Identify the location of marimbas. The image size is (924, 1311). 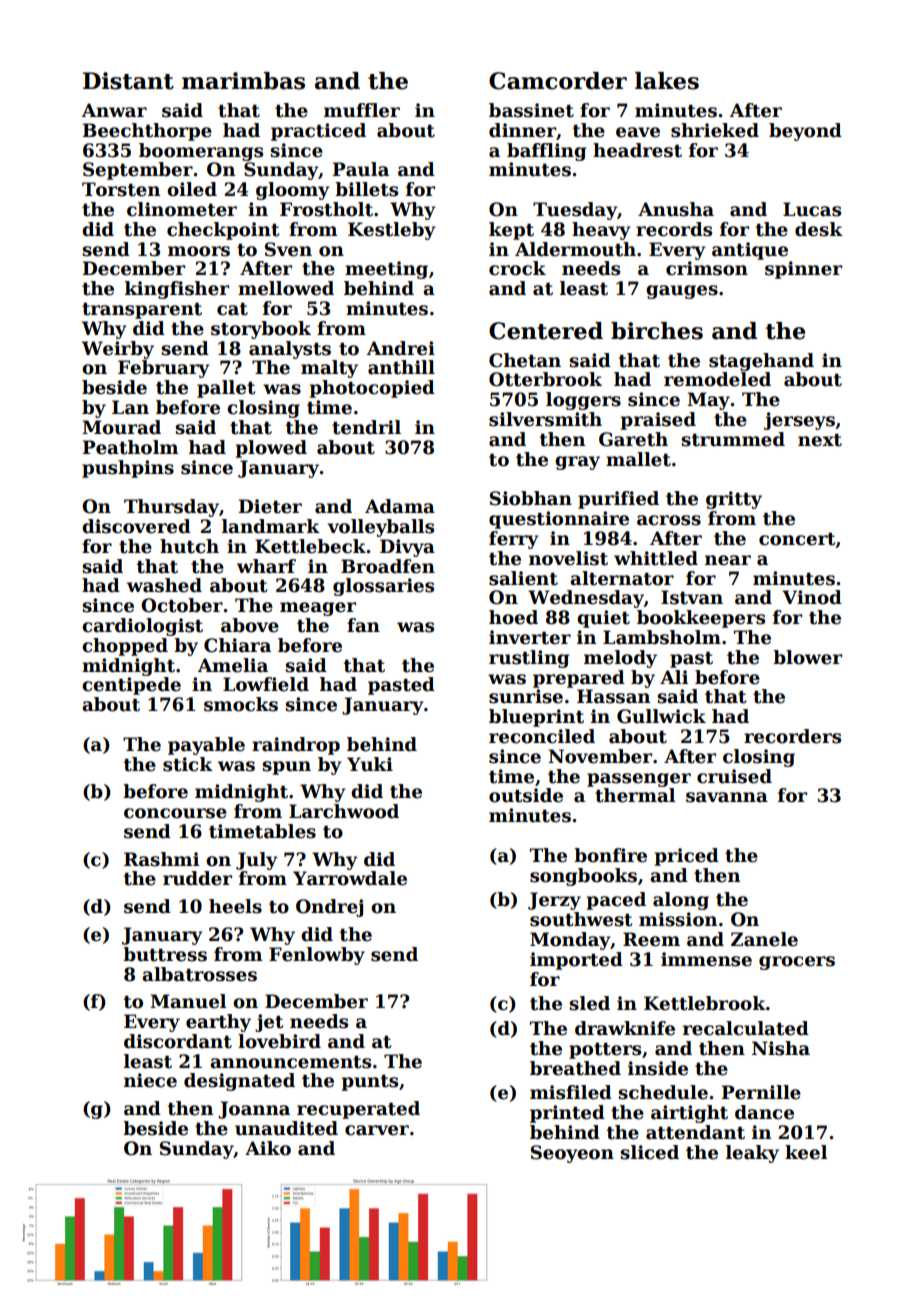
(243, 81).
